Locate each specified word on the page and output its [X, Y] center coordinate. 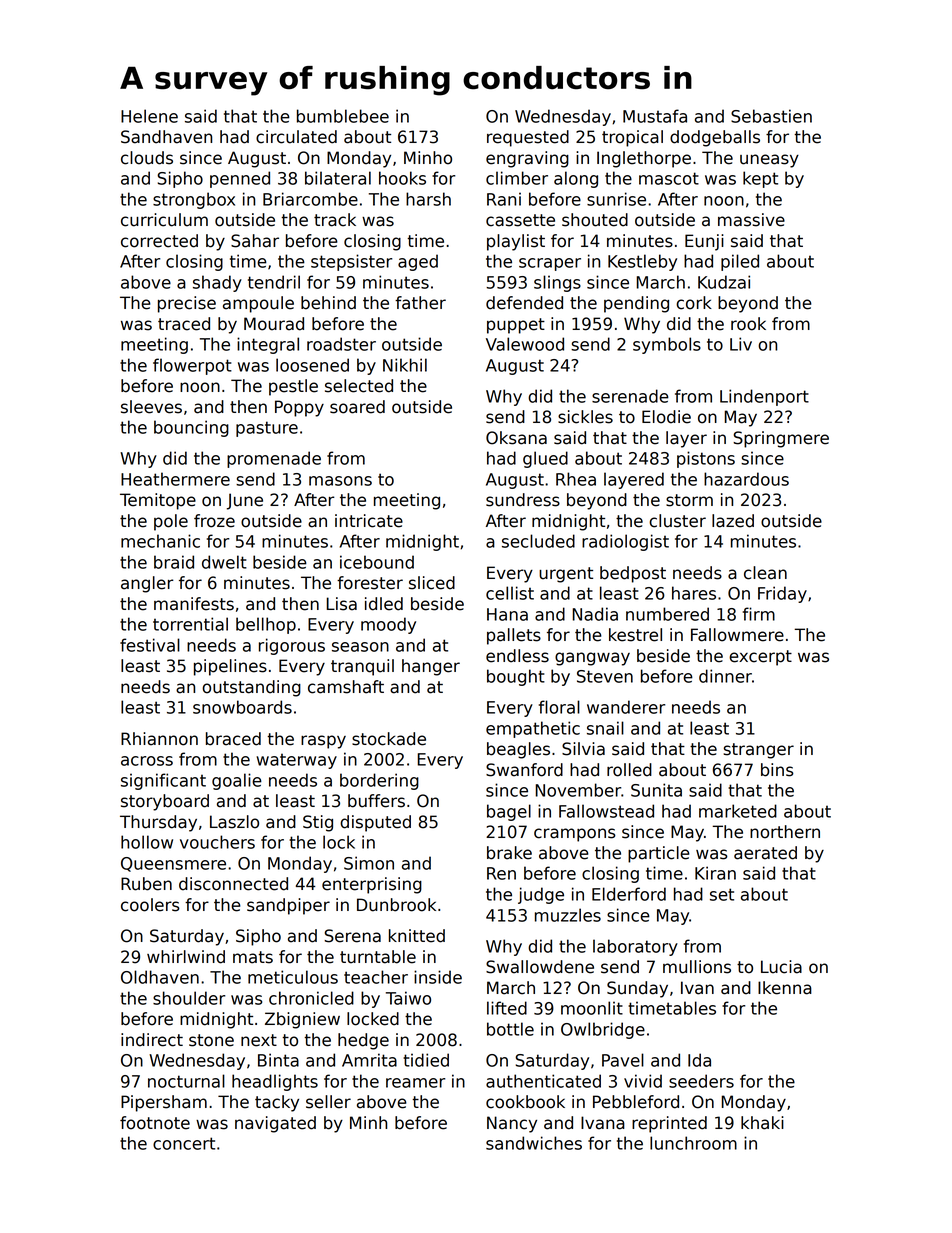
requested [528, 138]
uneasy [769, 161]
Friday [782, 594]
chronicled [311, 998]
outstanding [251, 688]
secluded [538, 541]
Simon [369, 863]
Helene [149, 116]
